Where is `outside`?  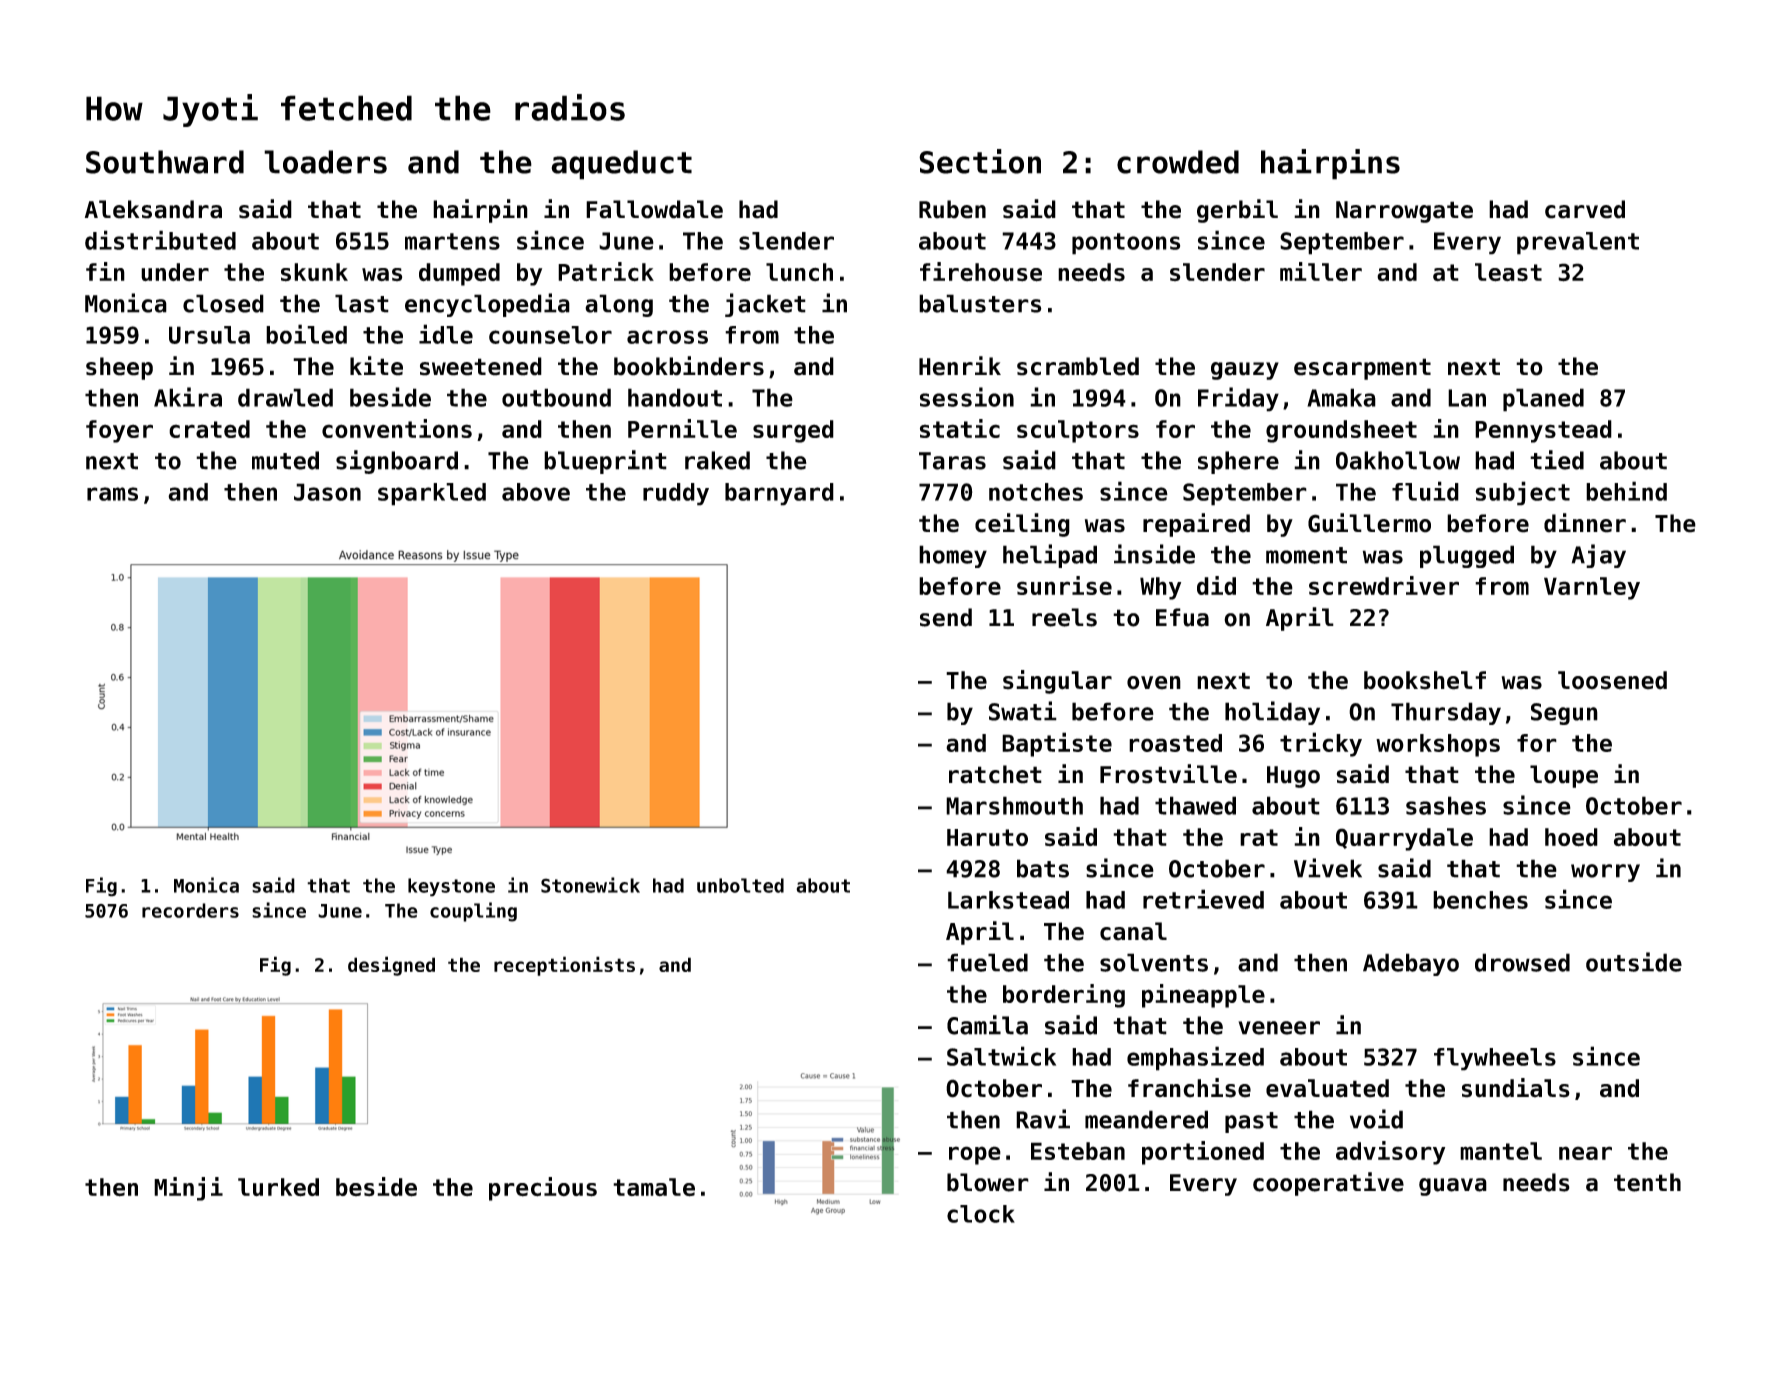 outside is located at coordinates (1634, 962).
